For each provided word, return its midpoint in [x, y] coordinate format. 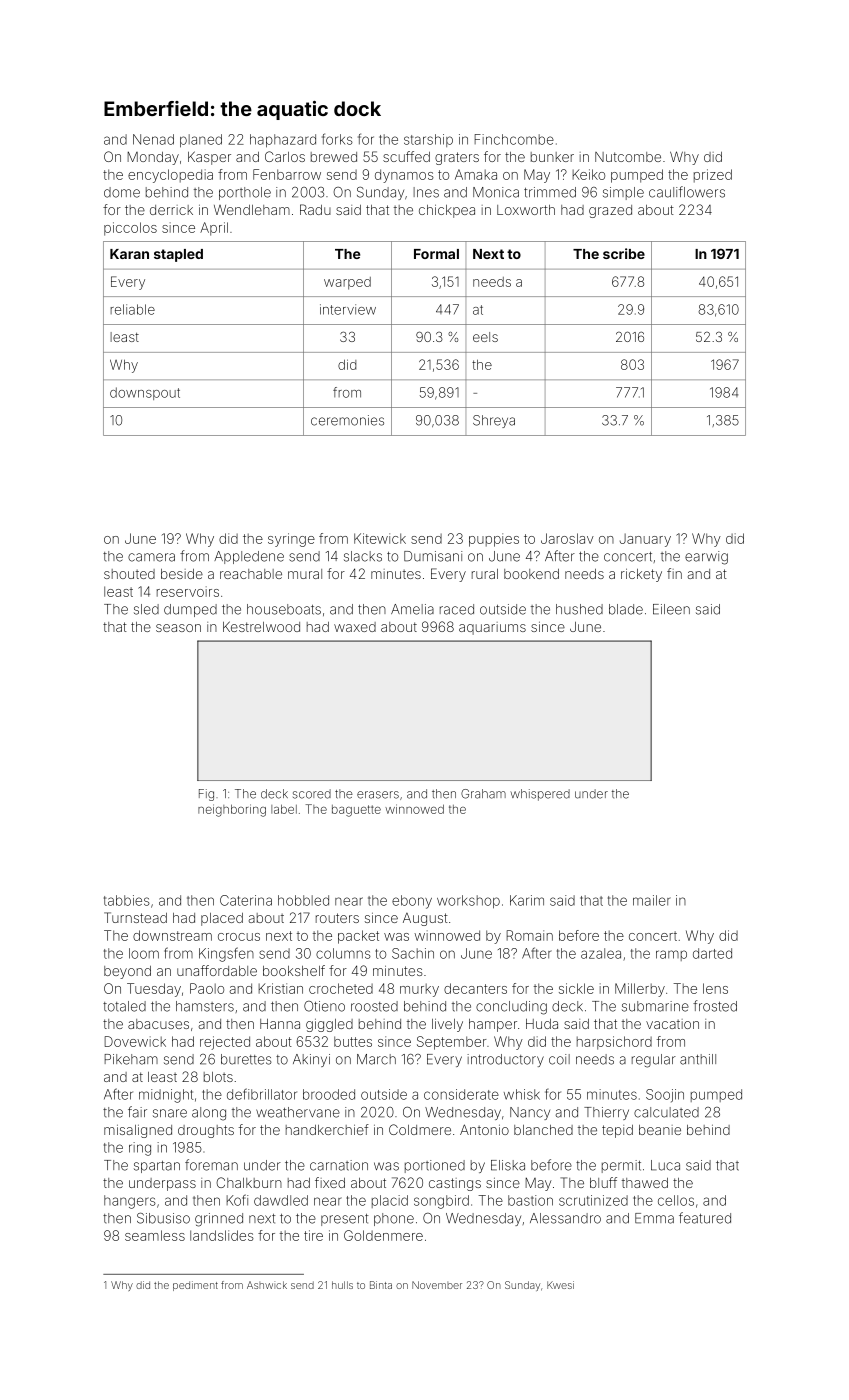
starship [428, 140]
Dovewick [135, 1041]
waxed [355, 627]
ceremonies [347, 420]
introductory [505, 1060]
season [178, 628]
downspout [145, 393]
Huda [542, 1024]
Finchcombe [514, 139]
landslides [222, 1235]
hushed [579, 609]
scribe [624, 253]
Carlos [285, 156]
